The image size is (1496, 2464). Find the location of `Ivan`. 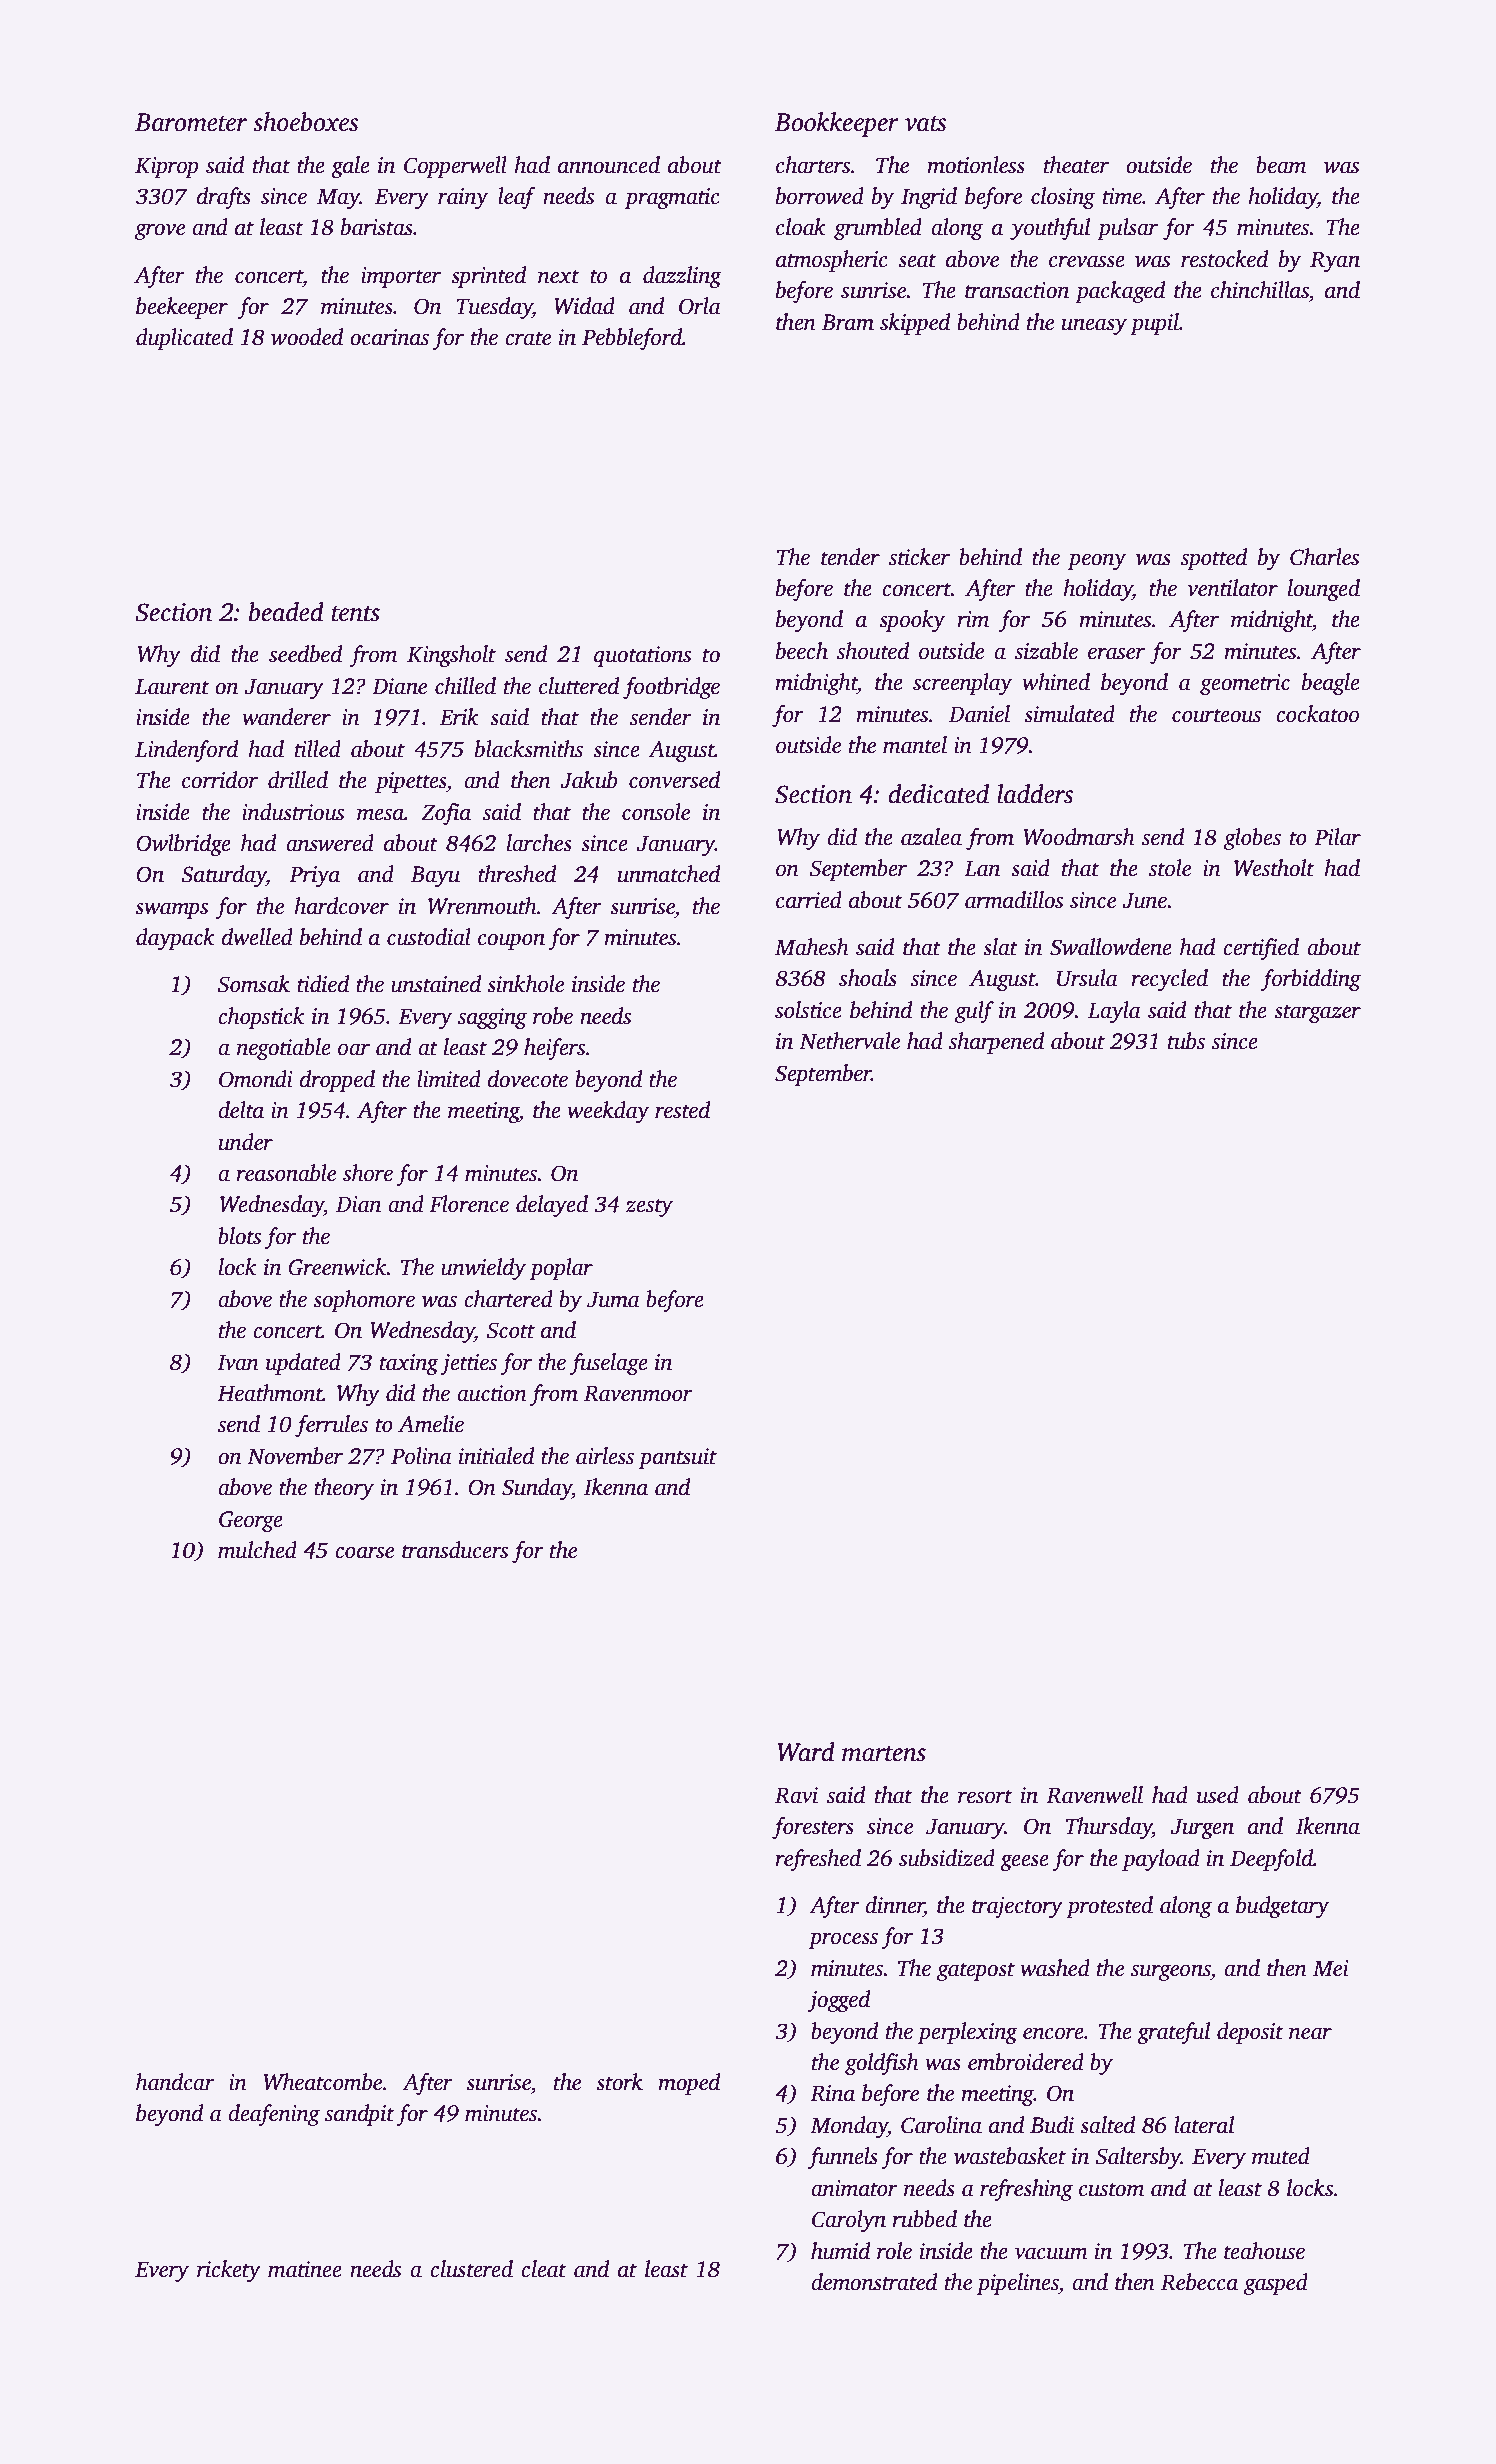

Ivan is located at coordinates (238, 1363).
